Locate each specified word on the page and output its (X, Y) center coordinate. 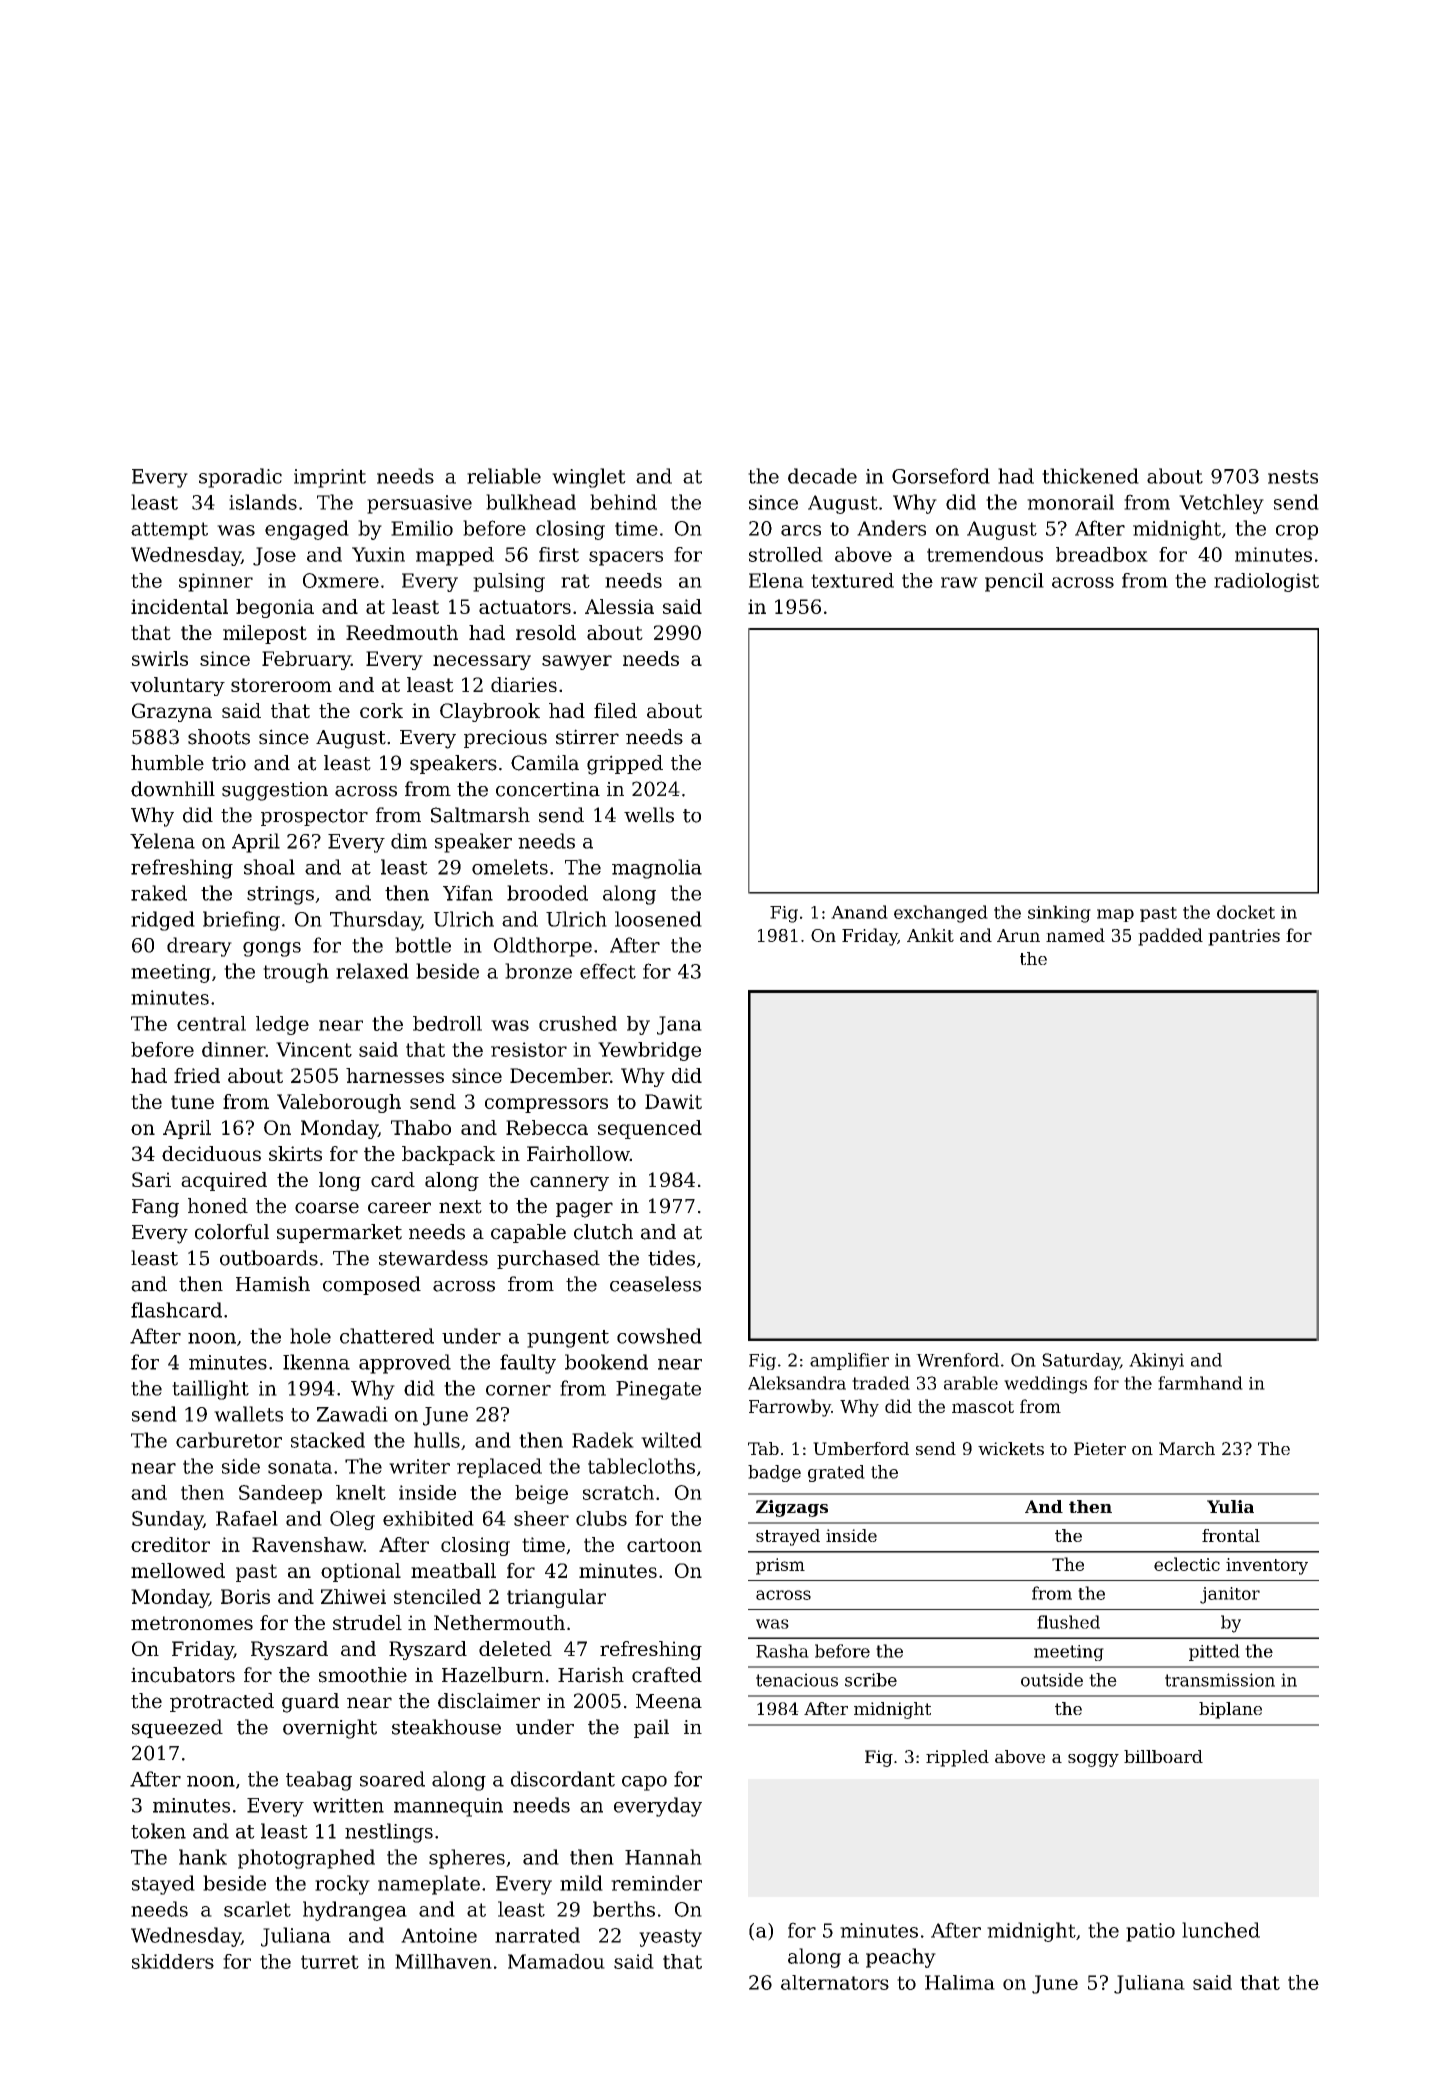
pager (584, 1210)
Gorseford (941, 476)
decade (822, 476)
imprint (330, 478)
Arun (1018, 935)
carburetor (229, 1440)
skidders (173, 1961)
